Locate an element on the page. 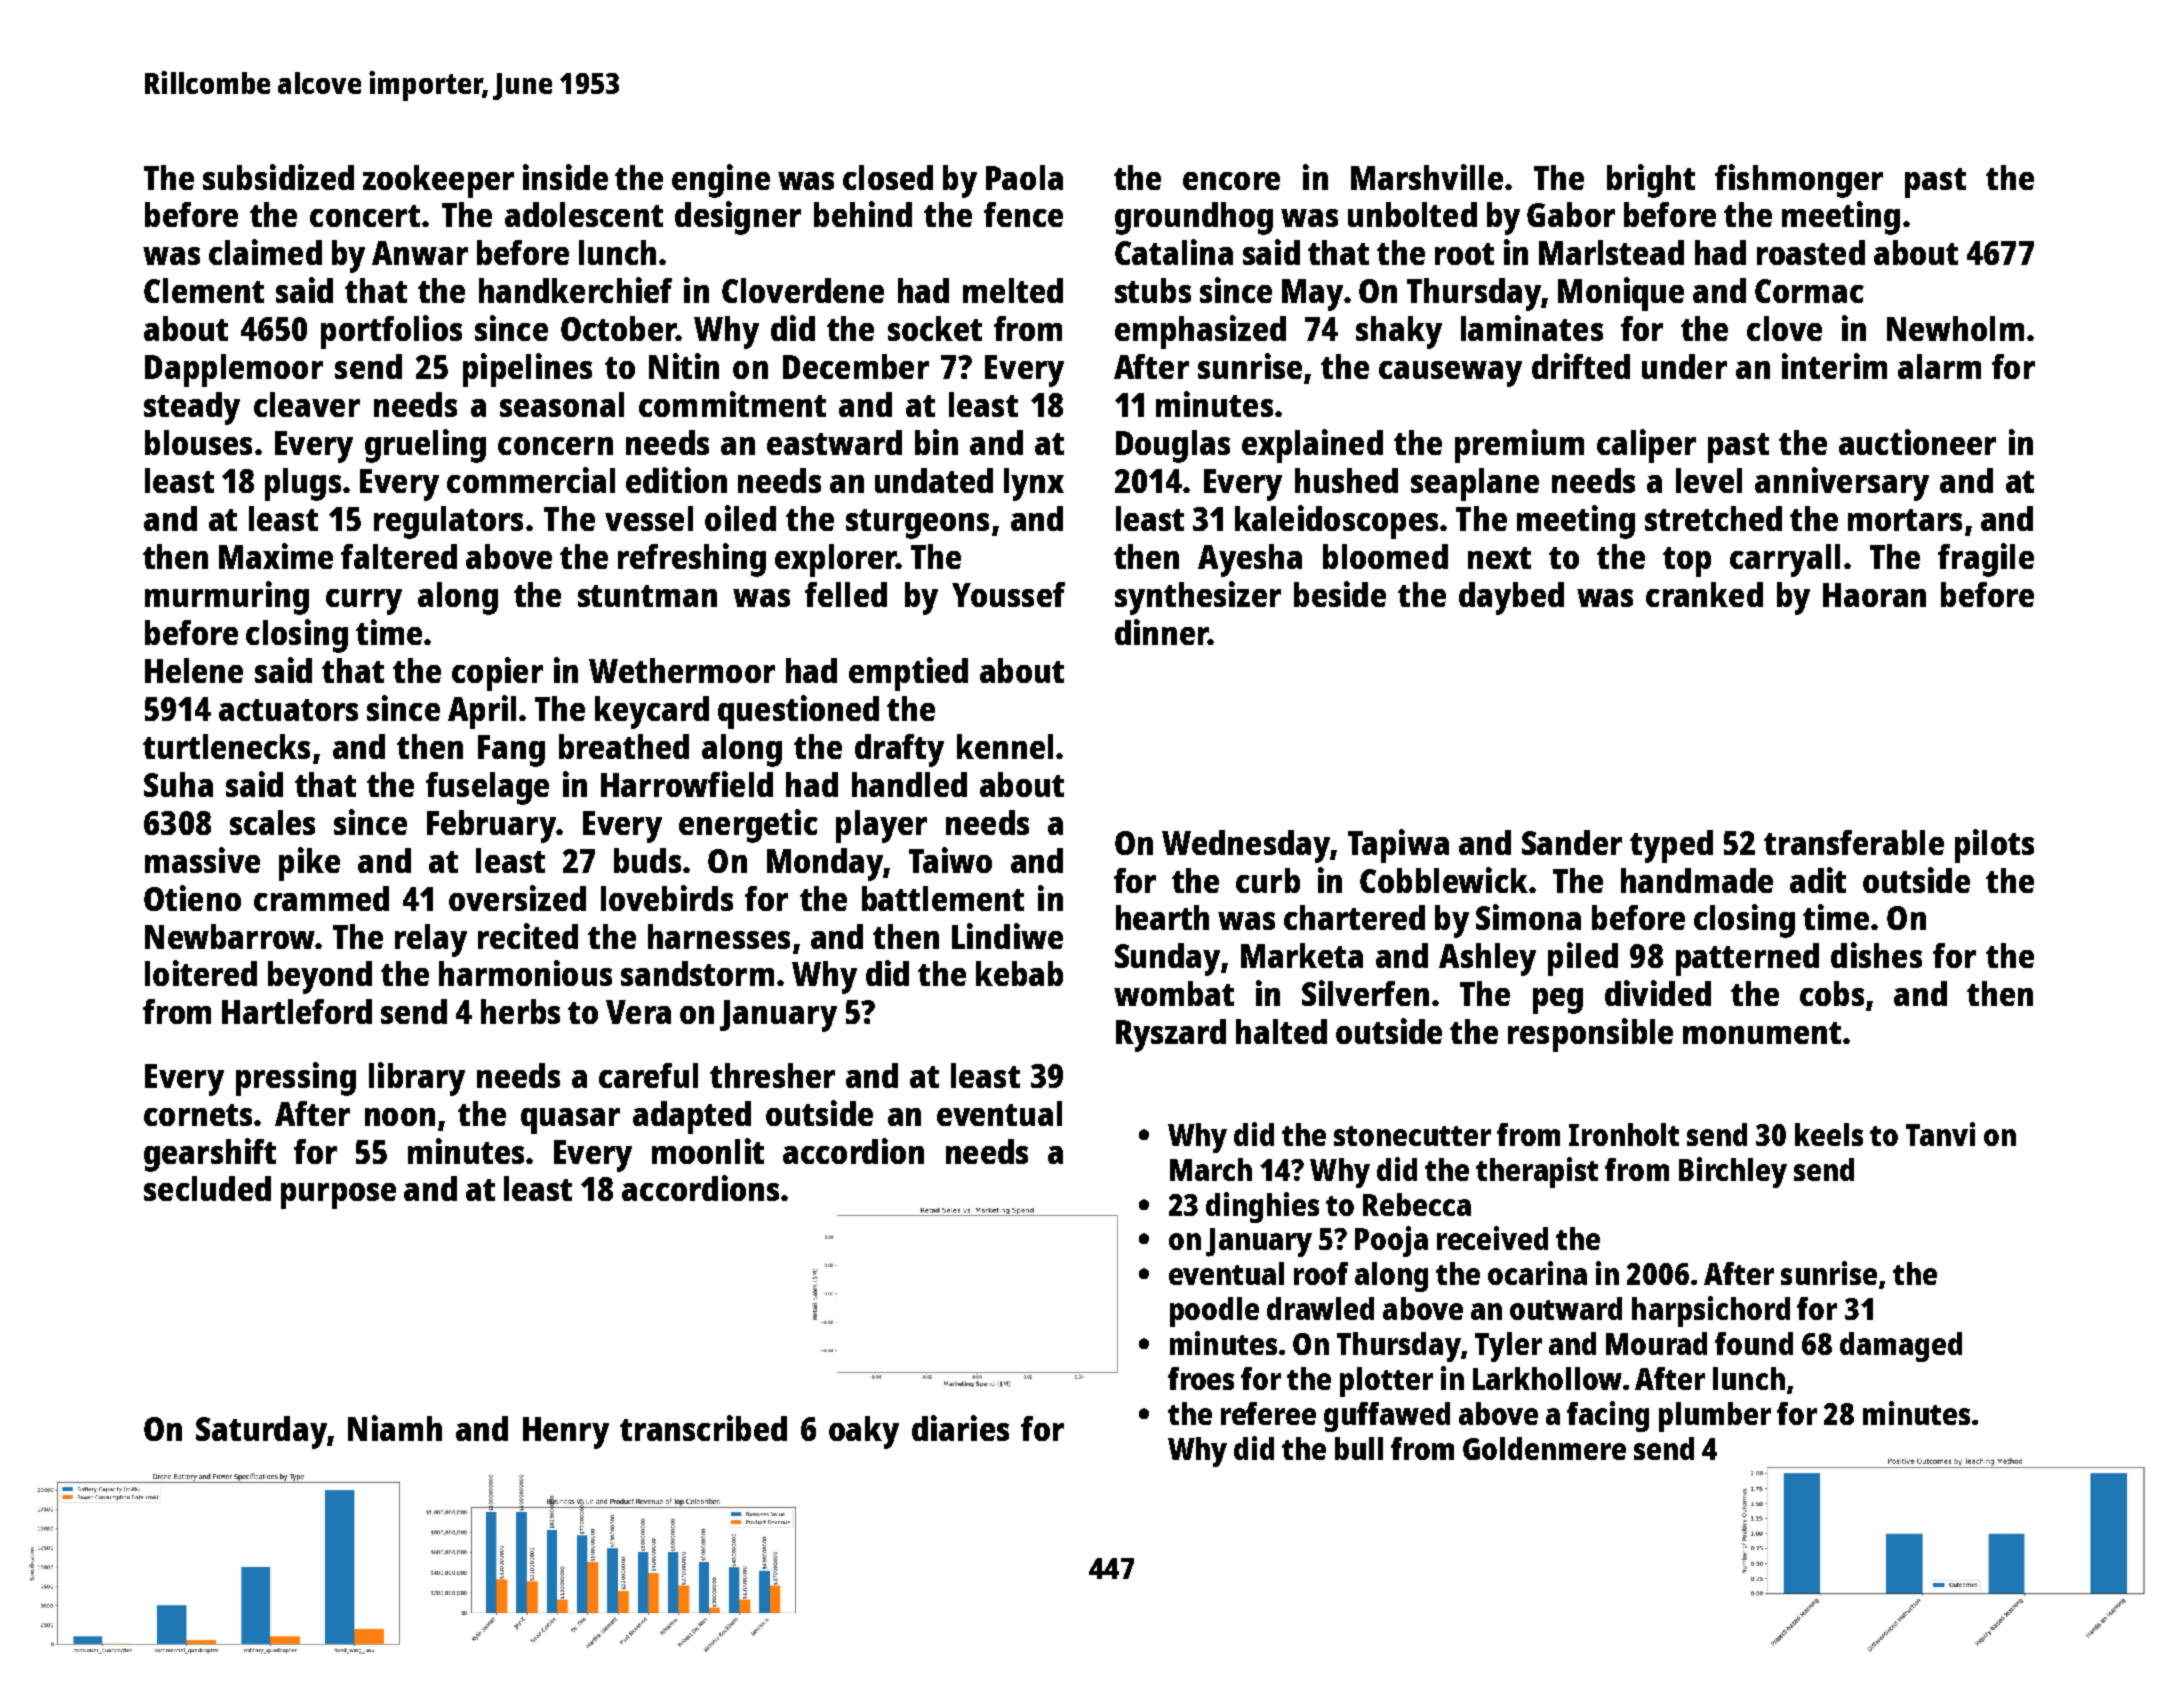 This document has width=2178, height=1683. plumber is located at coordinates (1715, 1417).
